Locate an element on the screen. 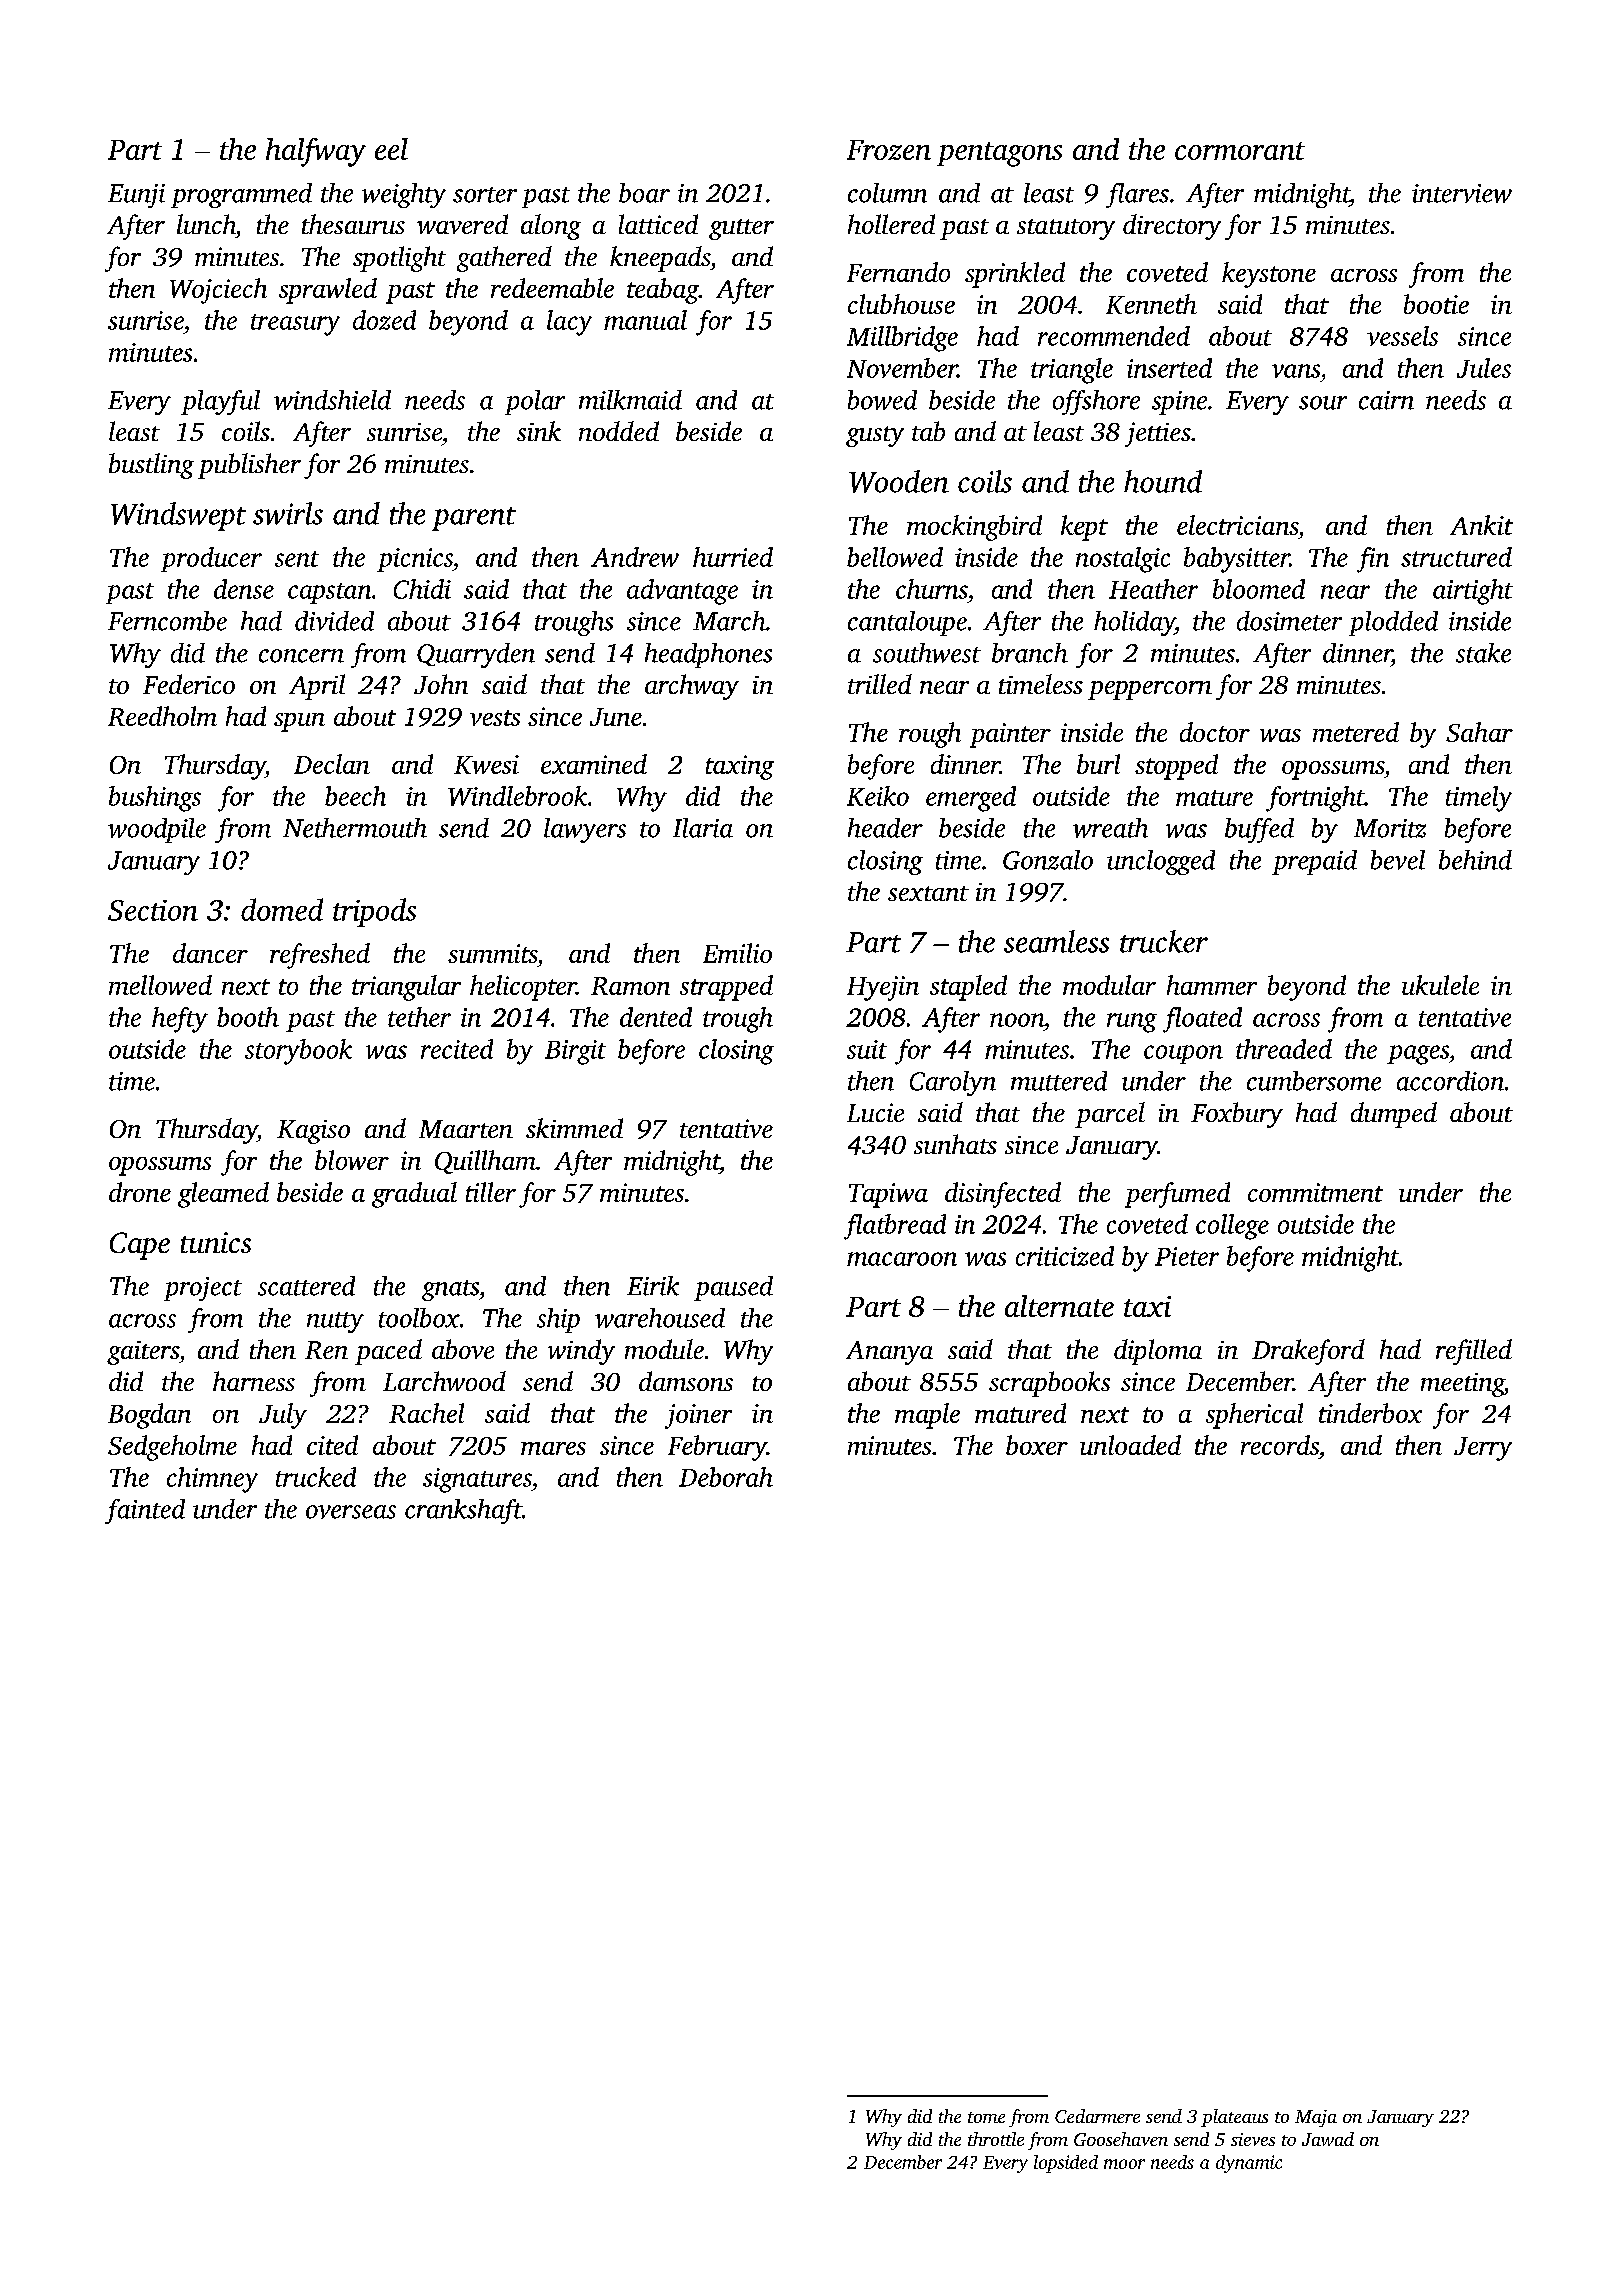 Image resolution: width=1620 pixels, height=2292 pixels. recommended is located at coordinates (1114, 336).
